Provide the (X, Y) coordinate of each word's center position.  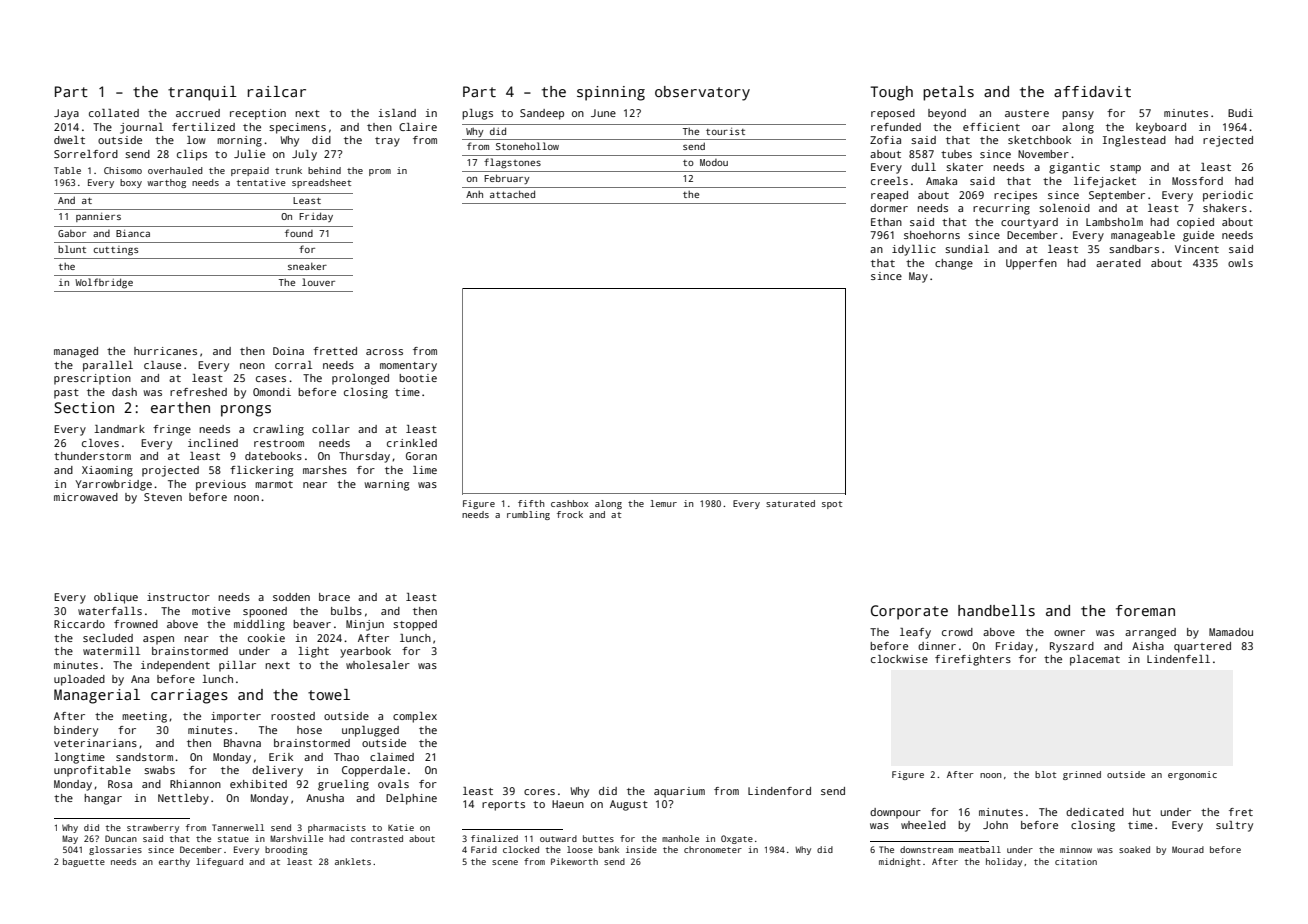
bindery (76, 731)
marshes (325, 470)
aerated (1118, 263)
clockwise (899, 659)
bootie (418, 378)
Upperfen (1031, 264)
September (1117, 196)
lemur (663, 503)
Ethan (886, 222)
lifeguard (219, 862)
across (384, 352)
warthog (166, 183)
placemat (1095, 660)
